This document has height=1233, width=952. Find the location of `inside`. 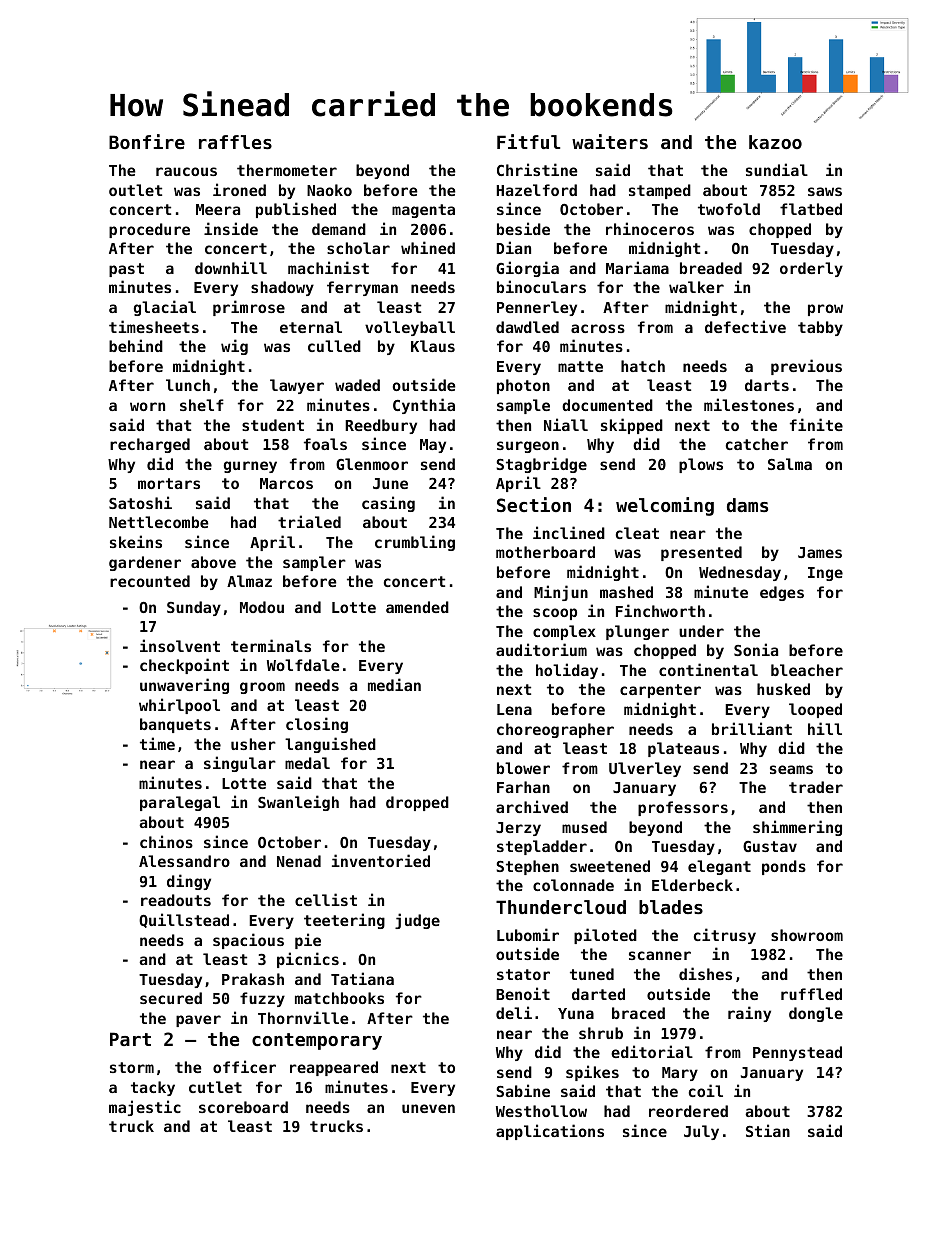

inside is located at coordinates (231, 228).
